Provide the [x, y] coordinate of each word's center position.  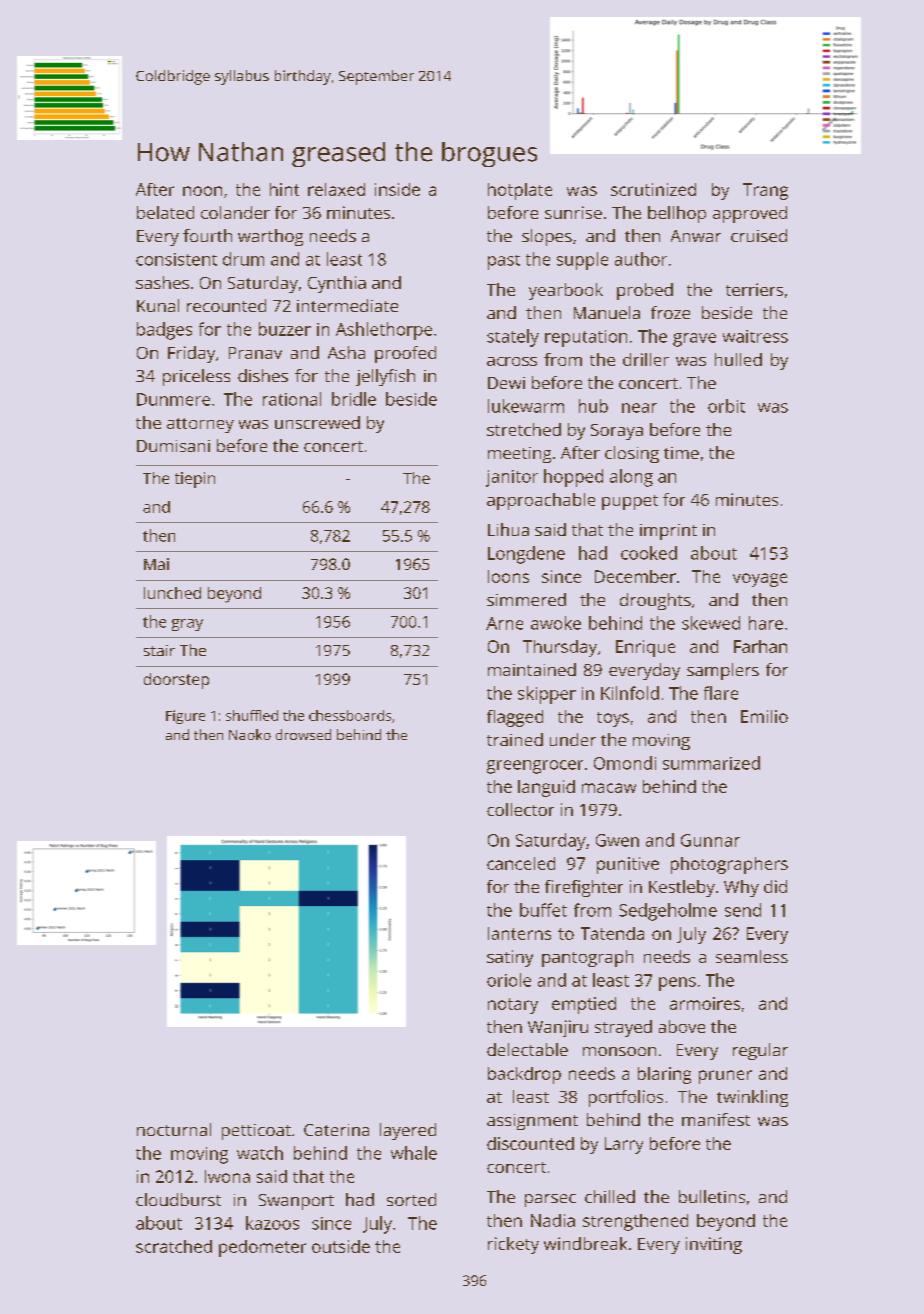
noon [202, 191]
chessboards [350, 715]
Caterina [336, 1130]
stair [159, 650]
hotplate [520, 191]
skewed [711, 623]
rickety [513, 1245]
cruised [759, 235]
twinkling [752, 1098]
